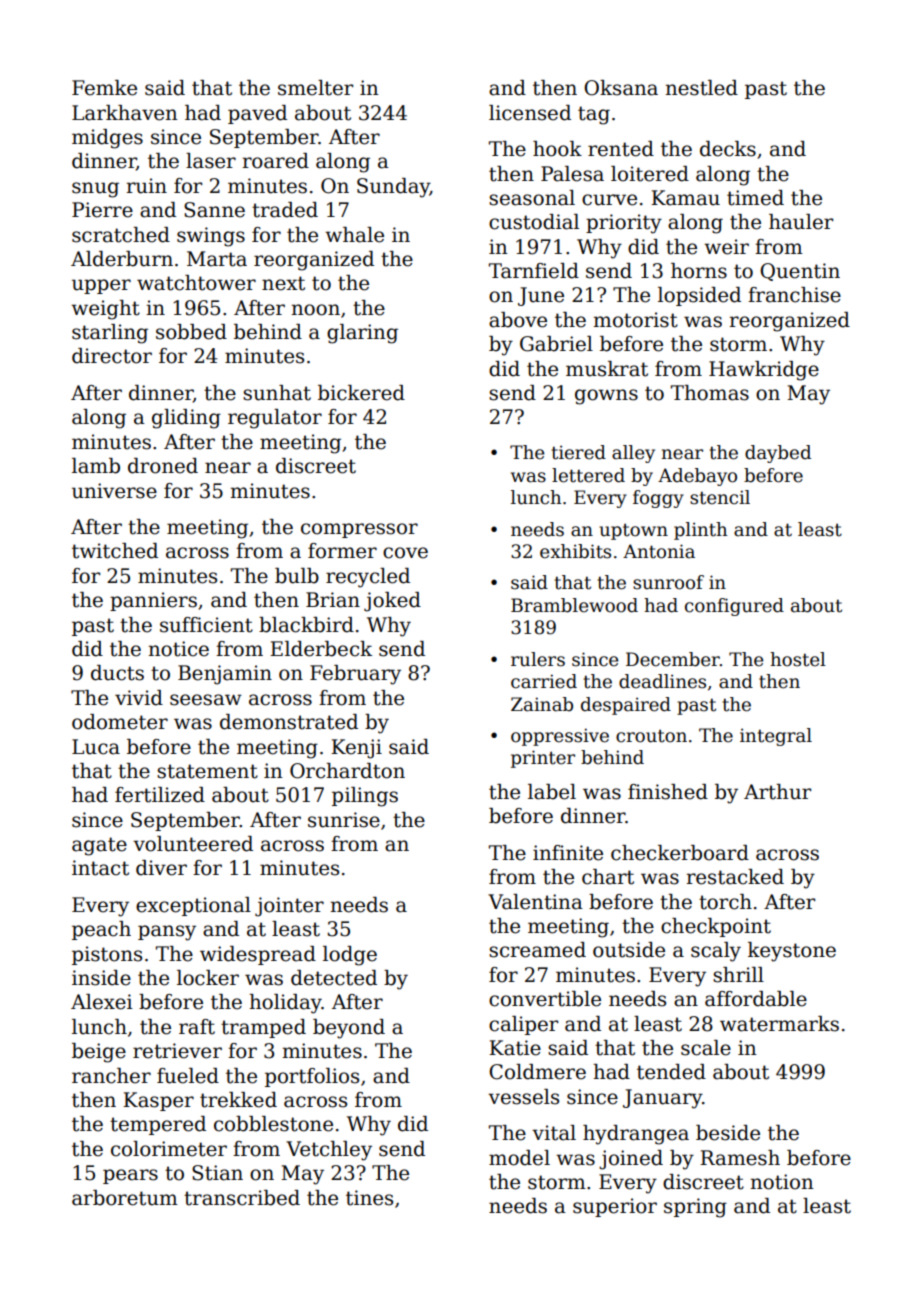 This document has height=1311, width=924. Describe the element at coordinates (315, 88) in the document. I see `smelter` at that location.
